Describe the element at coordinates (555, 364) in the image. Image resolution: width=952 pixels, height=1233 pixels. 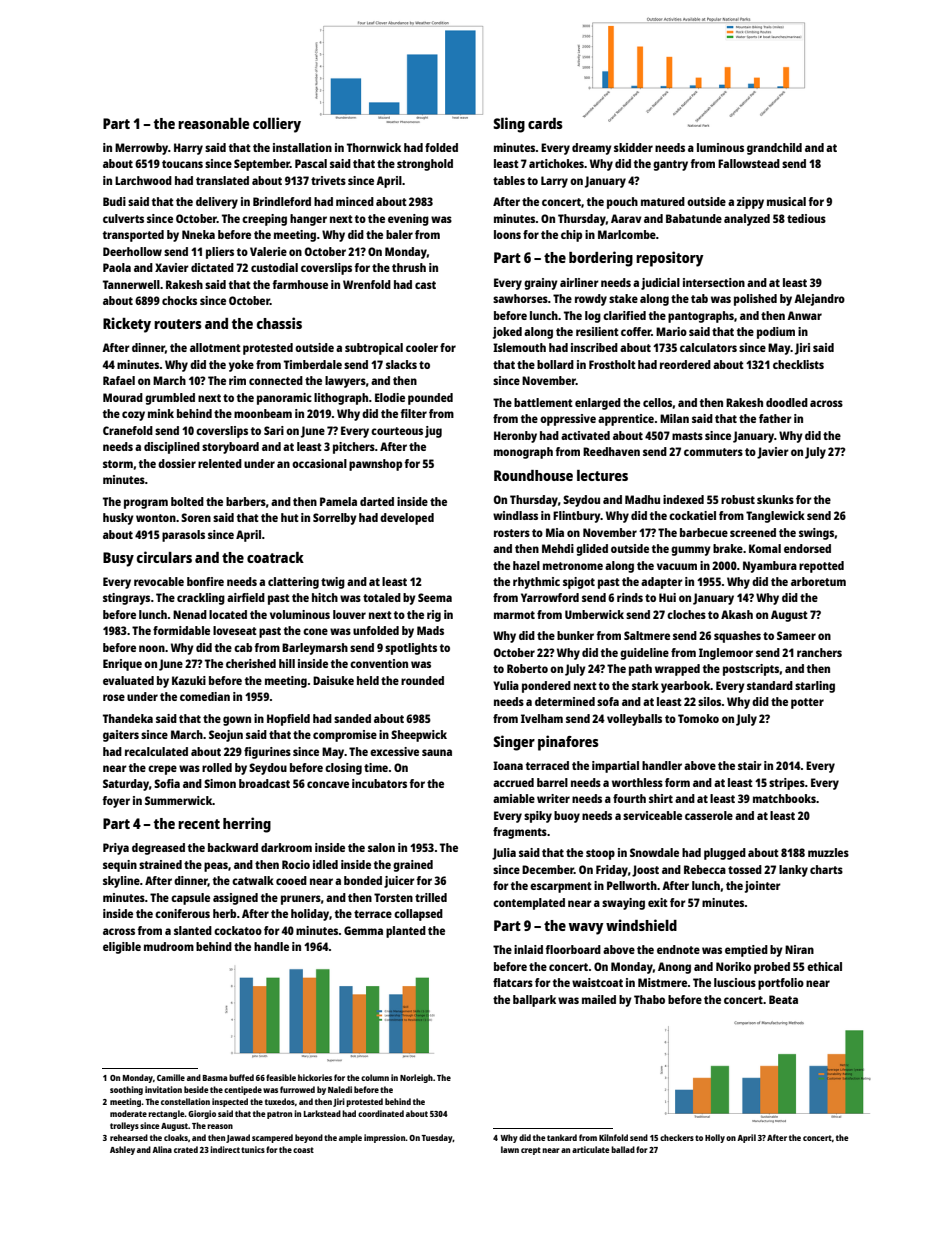
I see `bollard` at that location.
